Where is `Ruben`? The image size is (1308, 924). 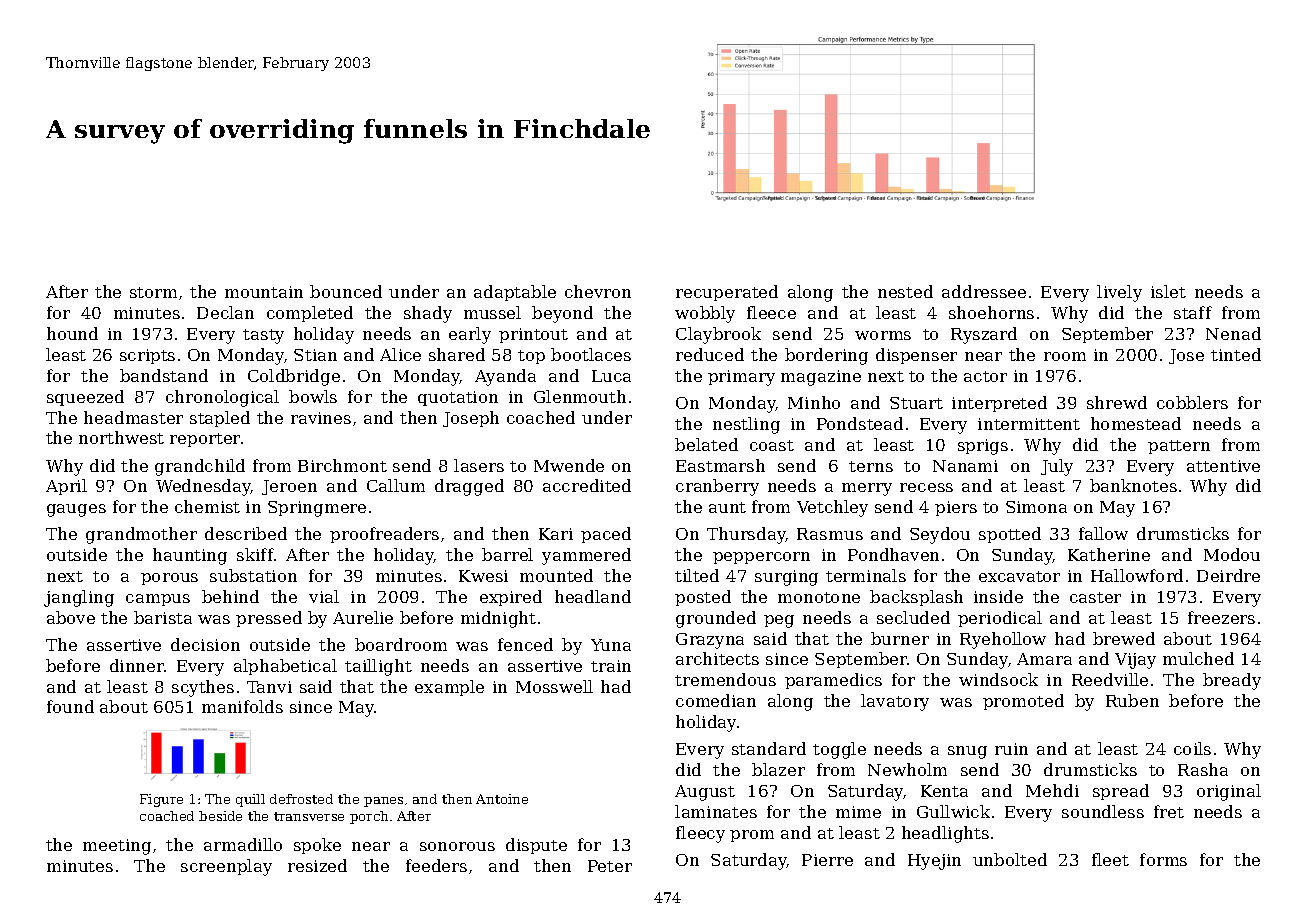
Ruben is located at coordinates (1132, 700).
